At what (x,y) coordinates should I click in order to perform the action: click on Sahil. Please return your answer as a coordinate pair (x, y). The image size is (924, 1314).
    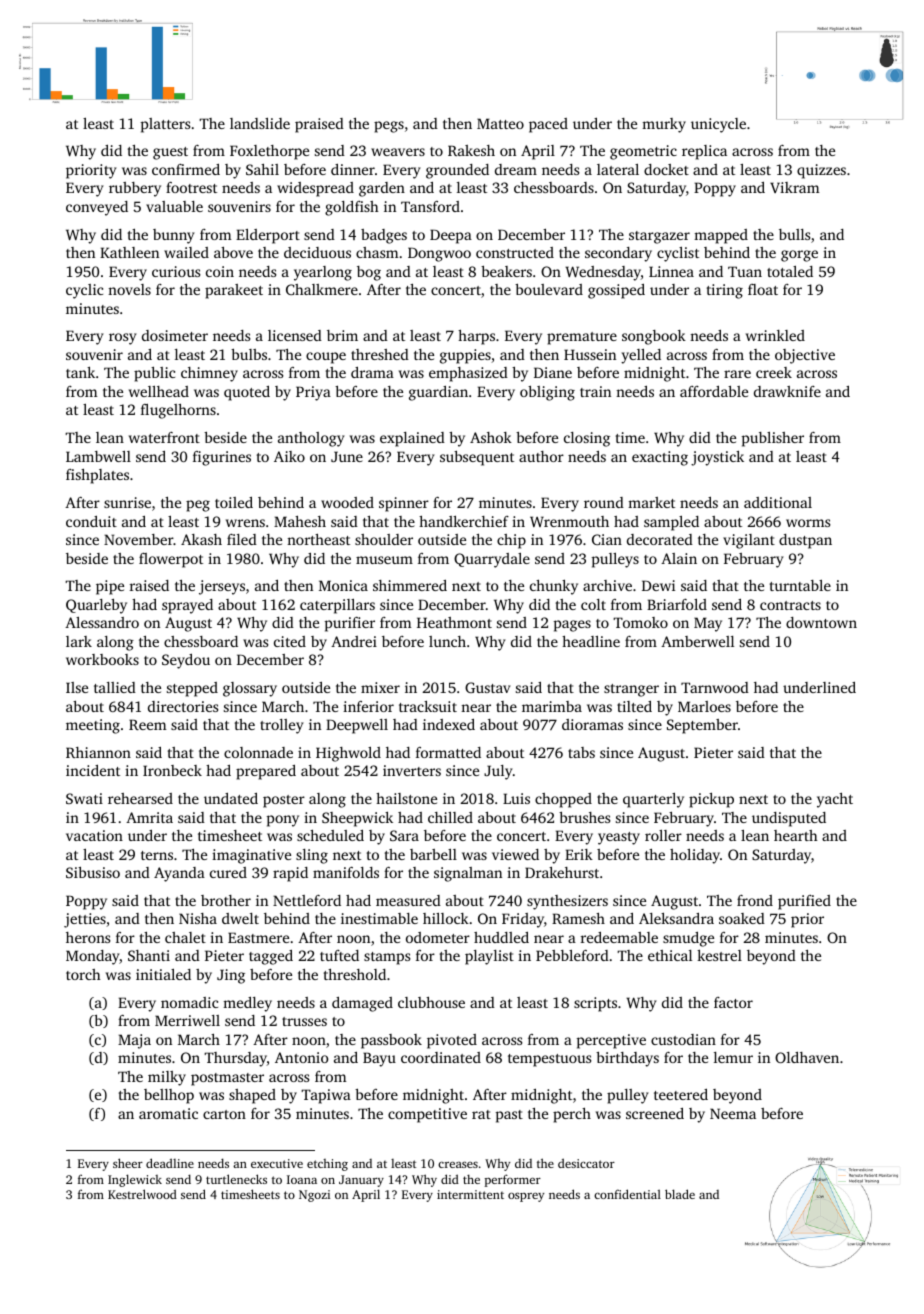
    Looking at the image, I should click on (262, 169).
